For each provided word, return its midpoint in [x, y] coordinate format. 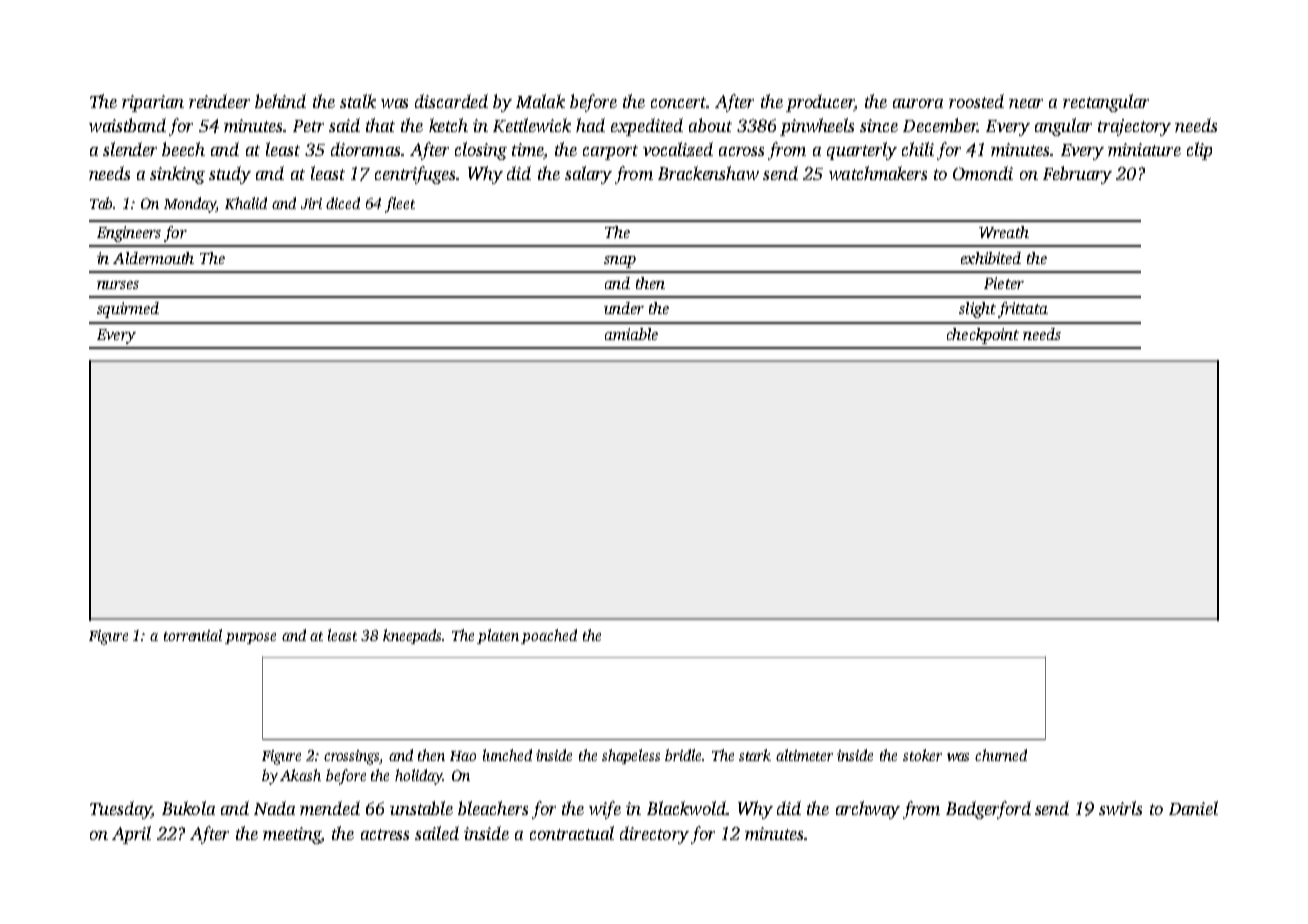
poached [549, 636]
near [1026, 103]
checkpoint [983, 336]
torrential [193, 635]
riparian [153, 103]
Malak [540, 101]
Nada [274, 808]
